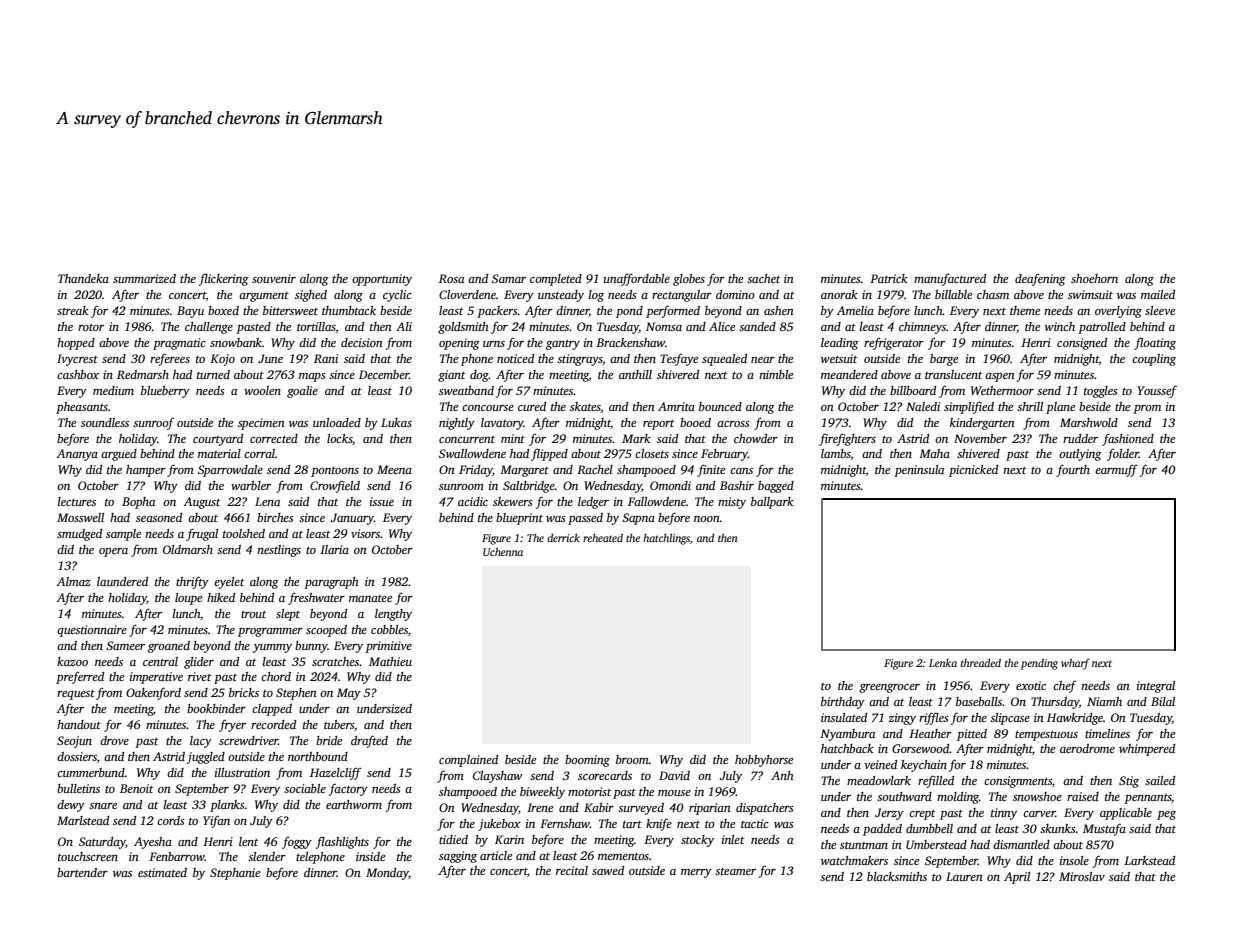  I want to click on Benoit, so click(136, 788).
